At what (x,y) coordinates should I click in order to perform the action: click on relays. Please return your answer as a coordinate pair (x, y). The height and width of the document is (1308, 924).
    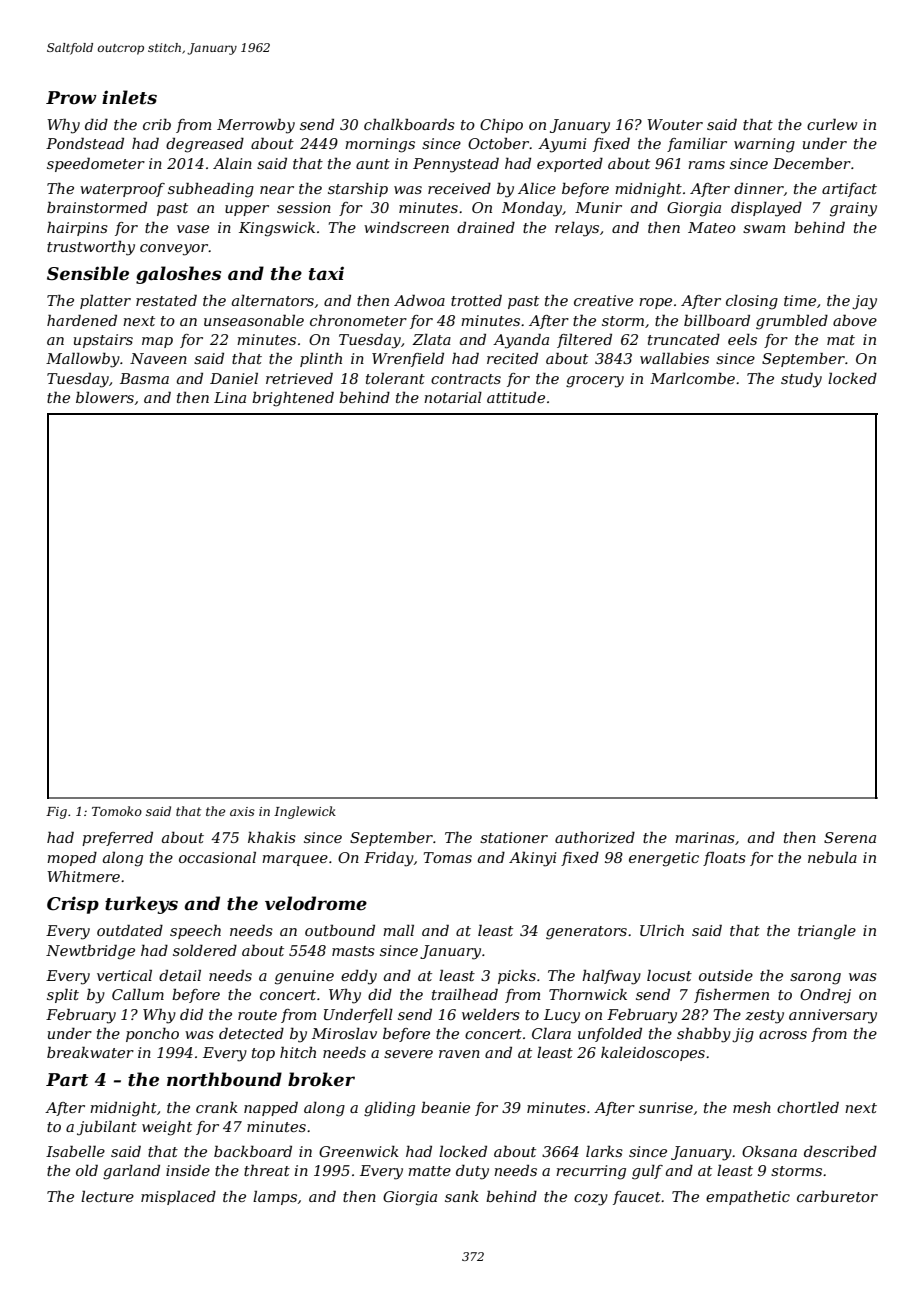
    Looking at the image, I should click on (577, 229).
